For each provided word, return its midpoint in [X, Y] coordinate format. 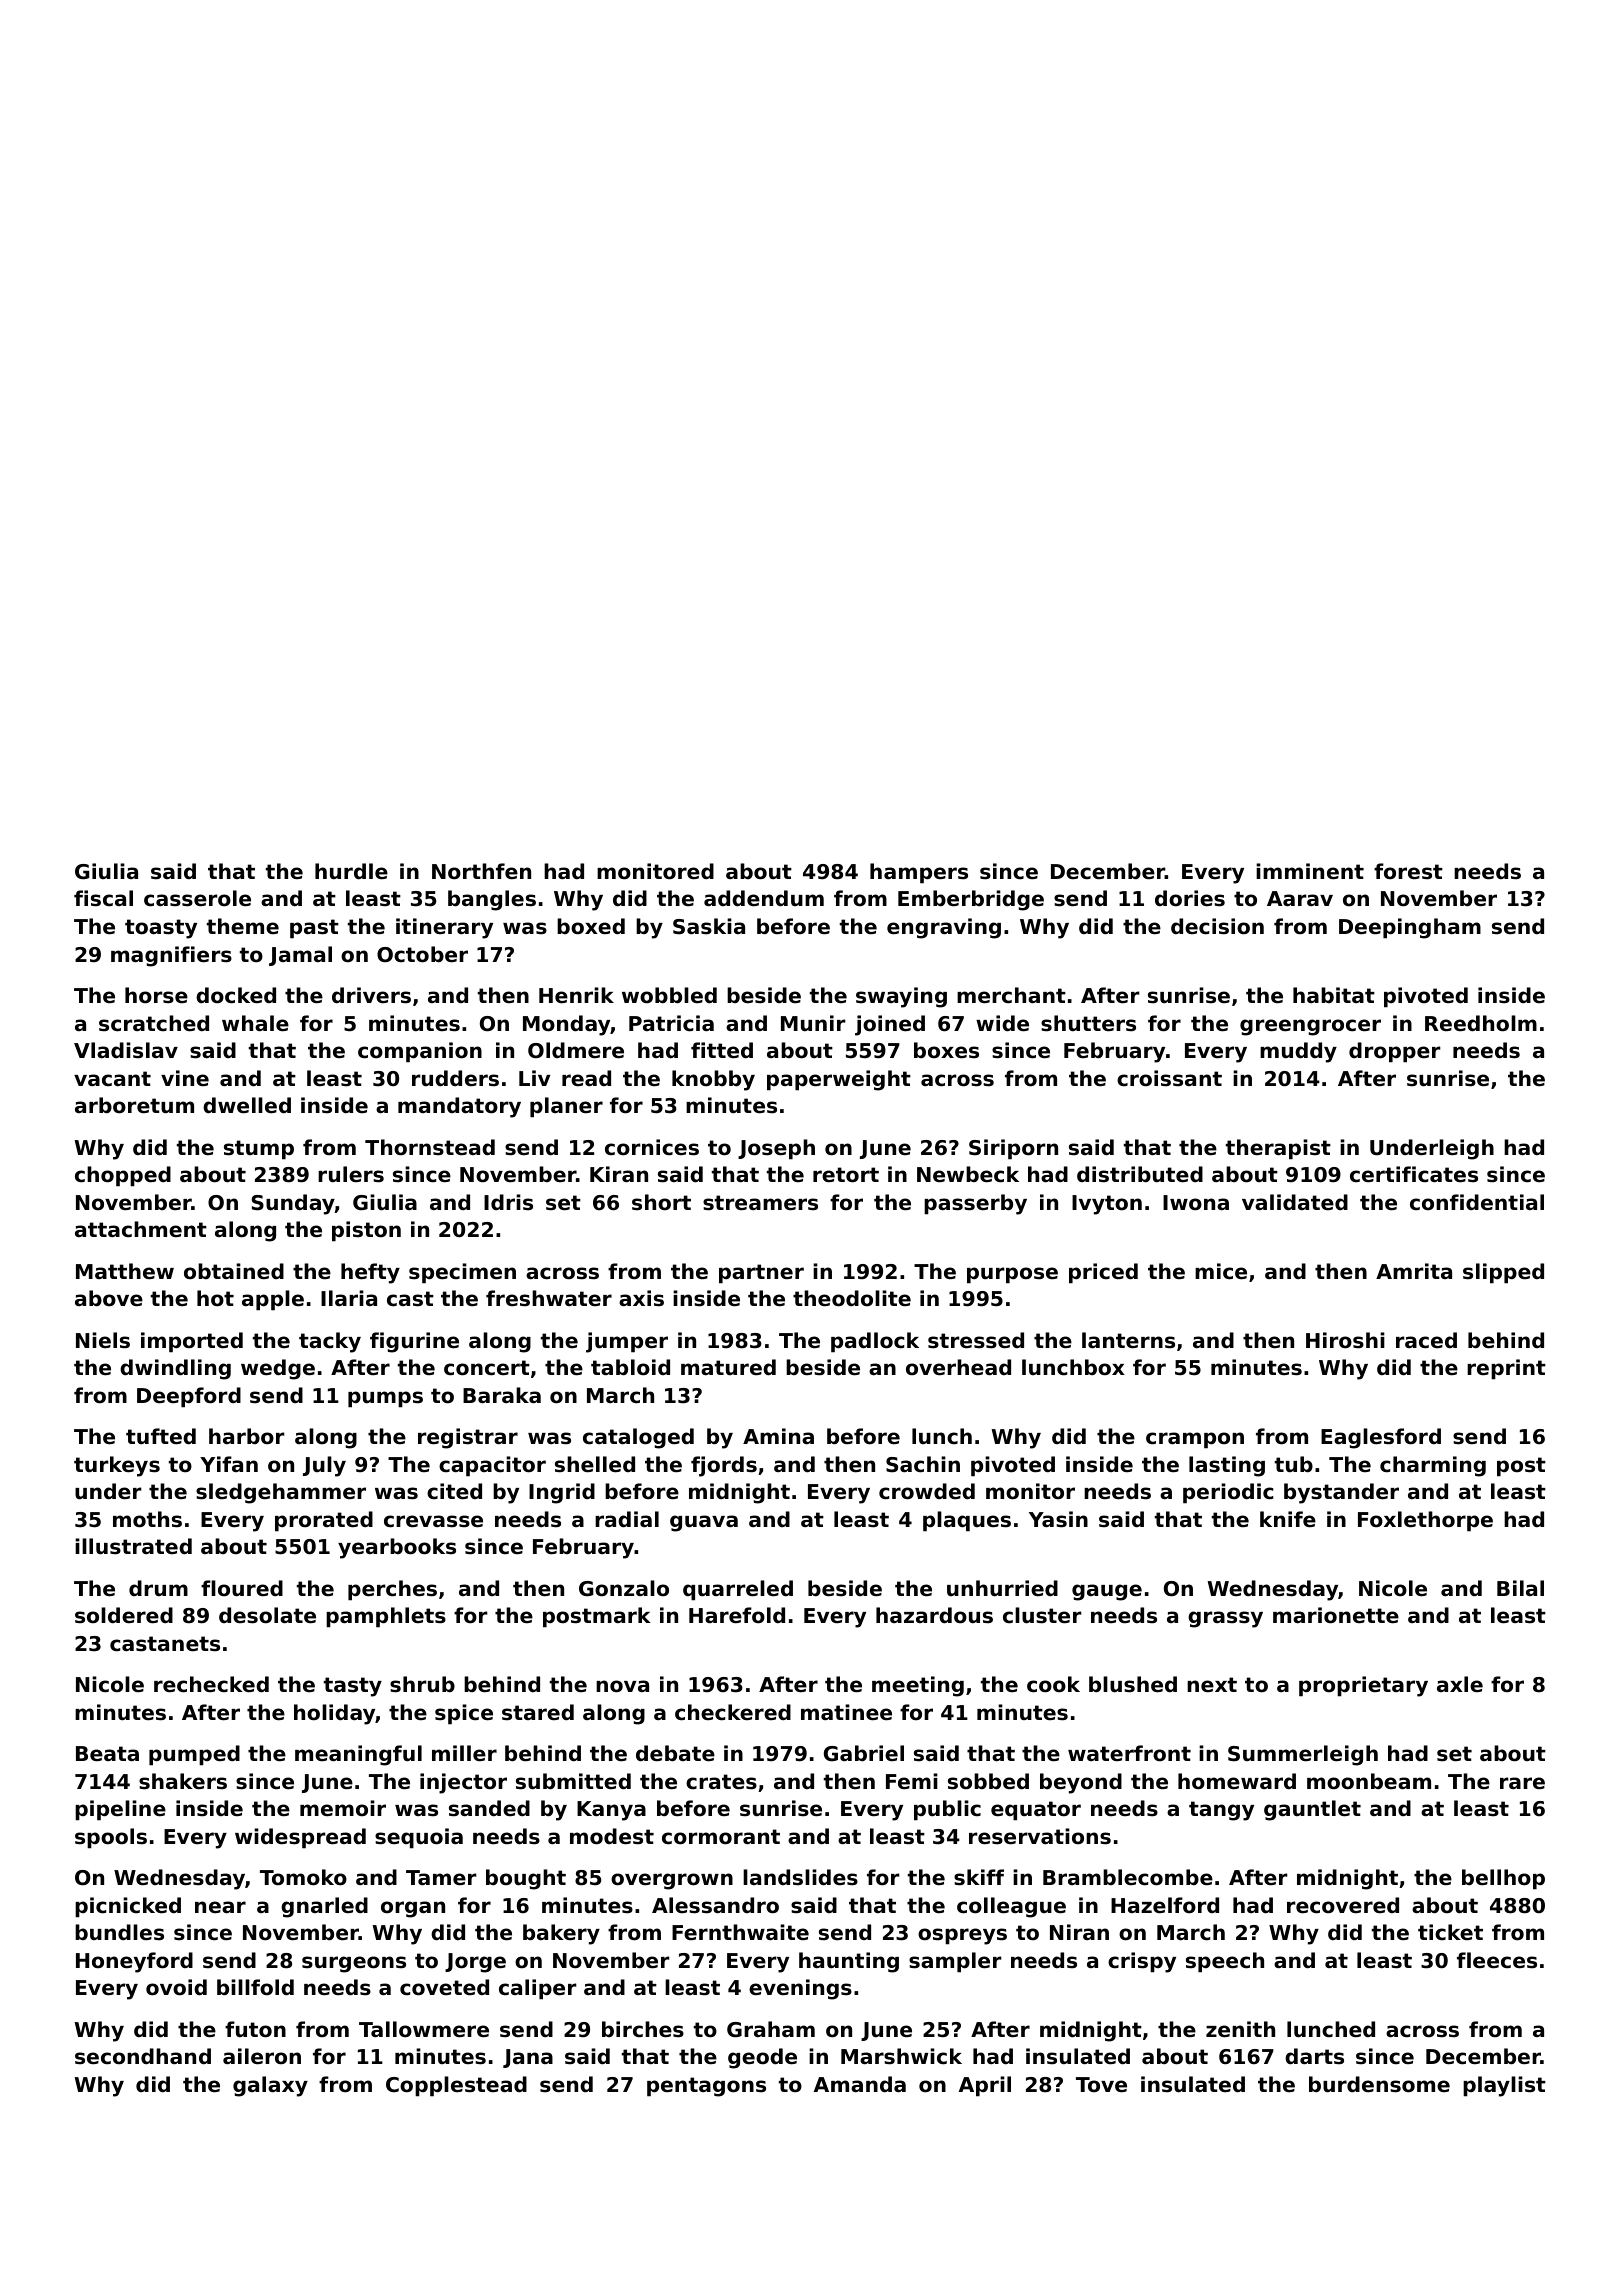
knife [1288, 1519]
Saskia [709, 926]
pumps [385, 1399]
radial [627, 1519]
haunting [849, 1962]
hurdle [351, 871]
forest [1408, 871]
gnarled [324, 1907]
